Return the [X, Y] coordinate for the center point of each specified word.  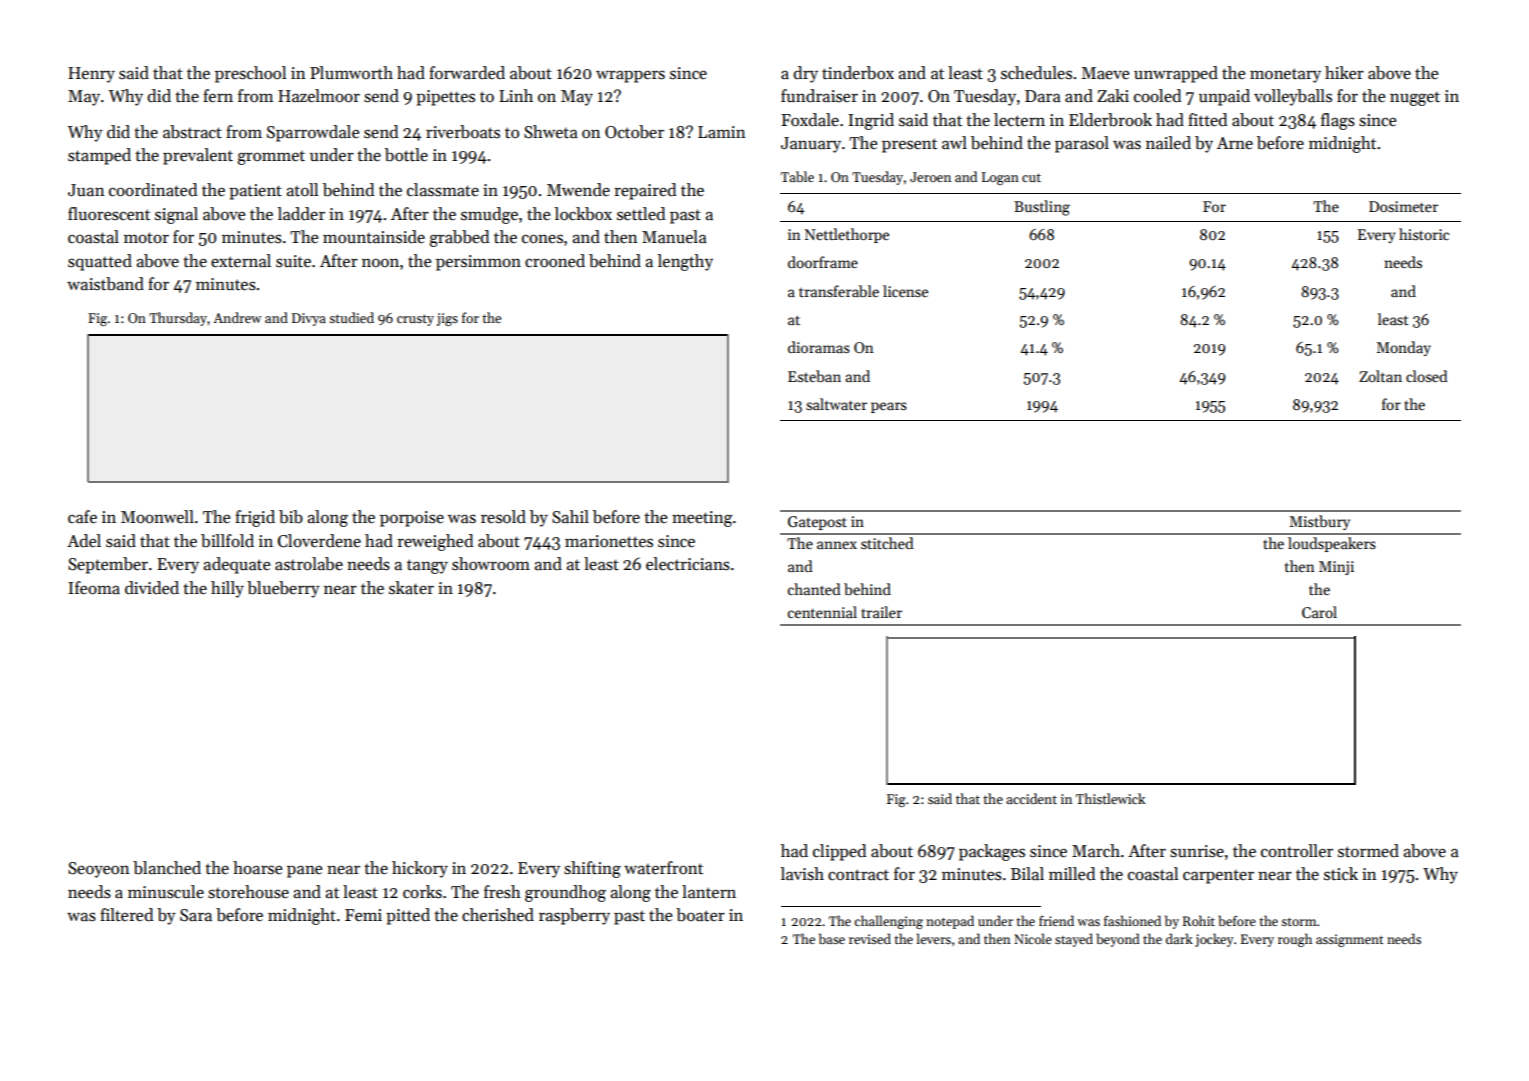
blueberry [283, 589]
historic [1424, 234]
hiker [1344, 72]
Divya [309, 319]
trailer [881, 612]
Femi [363, 915]
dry [805, 74]
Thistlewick [1110, 798]
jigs [447, 319]
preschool [250, 74]
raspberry [574, 916]
